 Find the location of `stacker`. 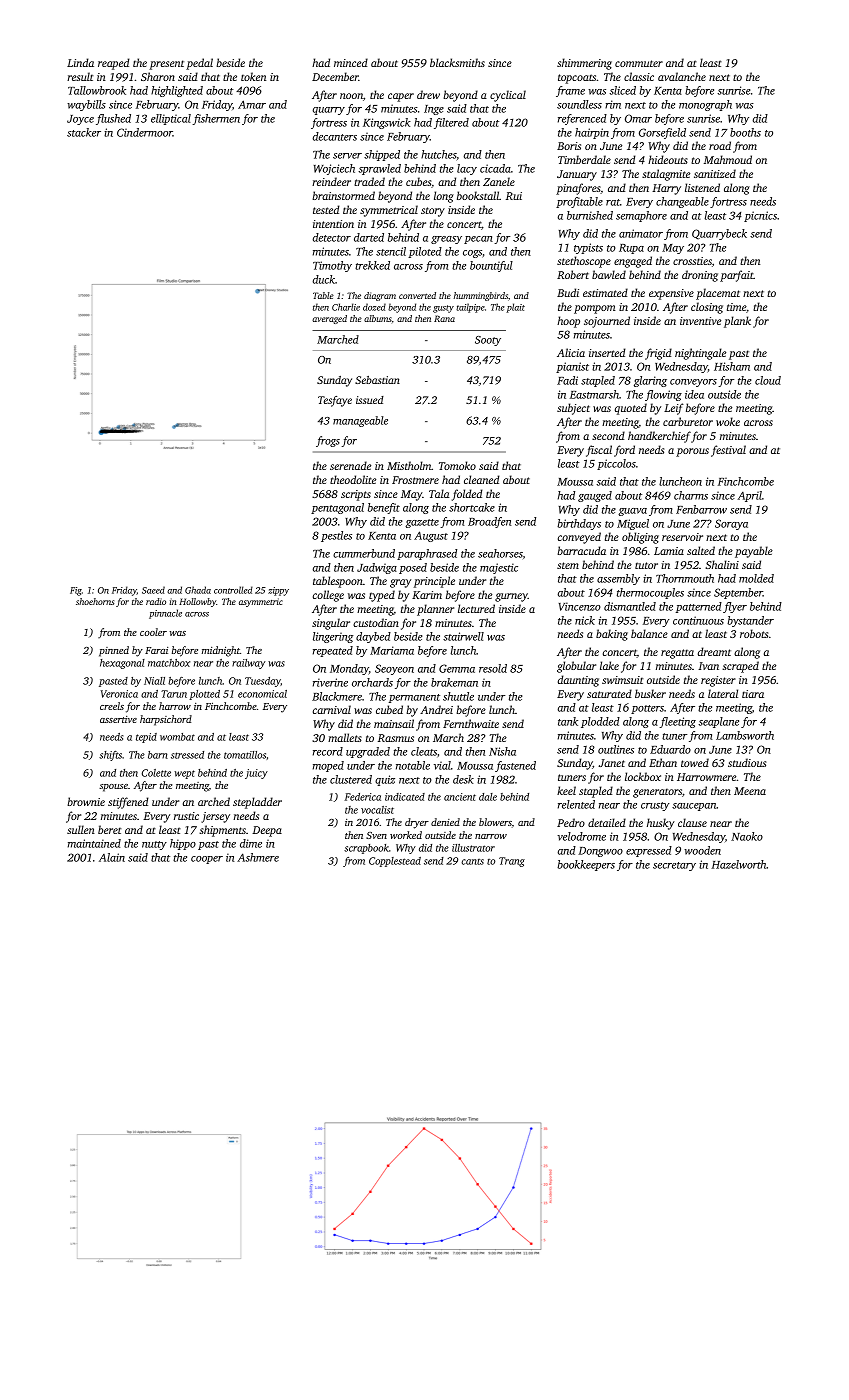

stacker is located at coordinates (84, 132).
